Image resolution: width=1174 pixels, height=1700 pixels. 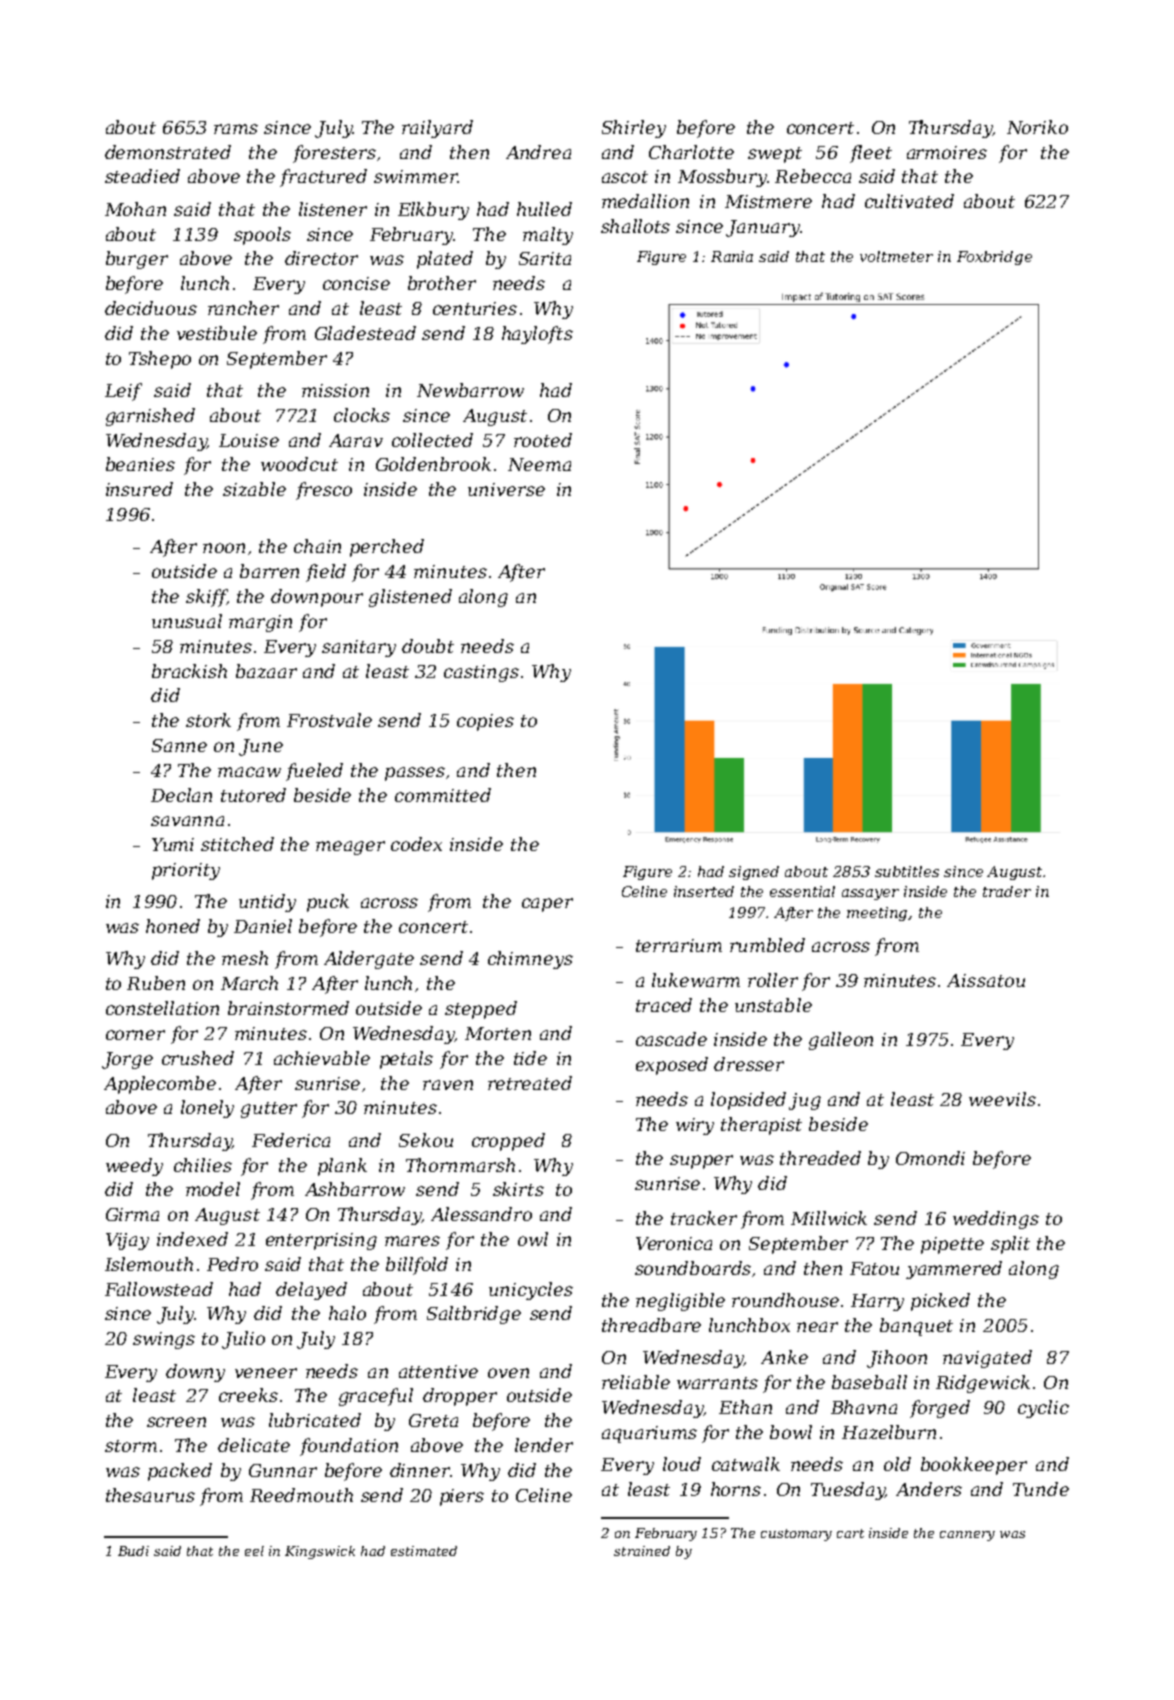 I want to click on Budi, so click(x=133, y=1551).
